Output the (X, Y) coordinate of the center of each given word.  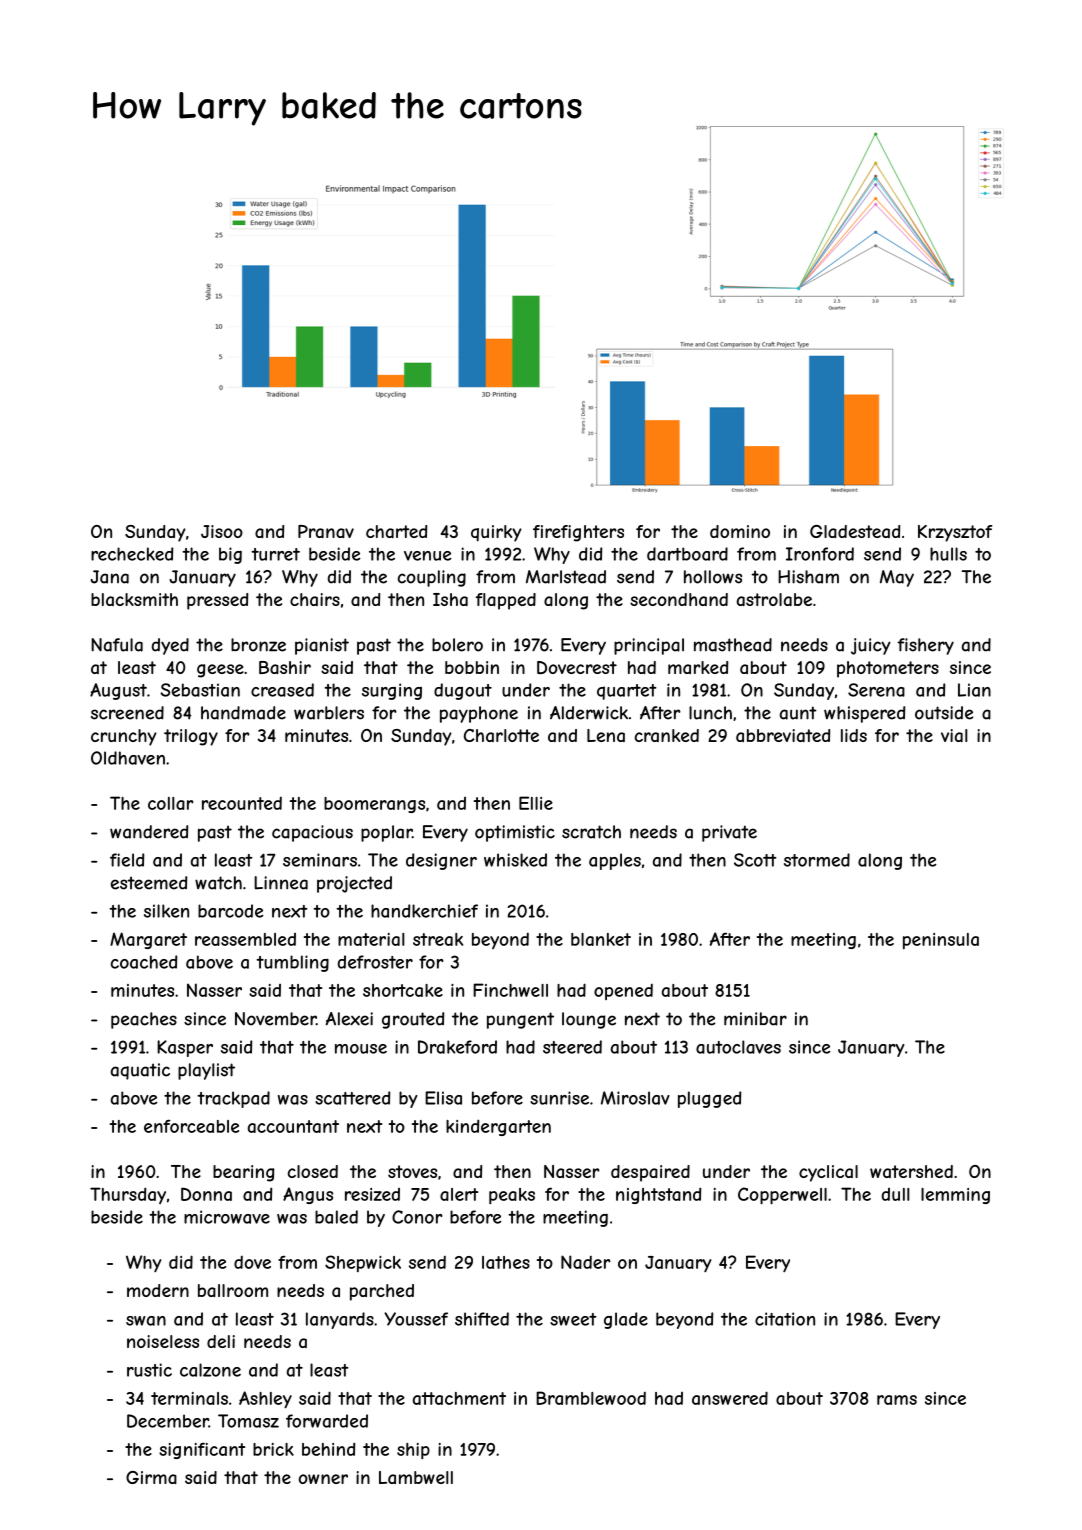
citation (785, 1319)
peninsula (941, 941)
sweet (573, 1319)
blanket (601, 939)
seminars (320, 860)
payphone (479, 714)
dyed (170, 646)
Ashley (265, 1400)
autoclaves (738, 1047)
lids (854, 735)
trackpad (234, 1099)
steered (572, 1047)
